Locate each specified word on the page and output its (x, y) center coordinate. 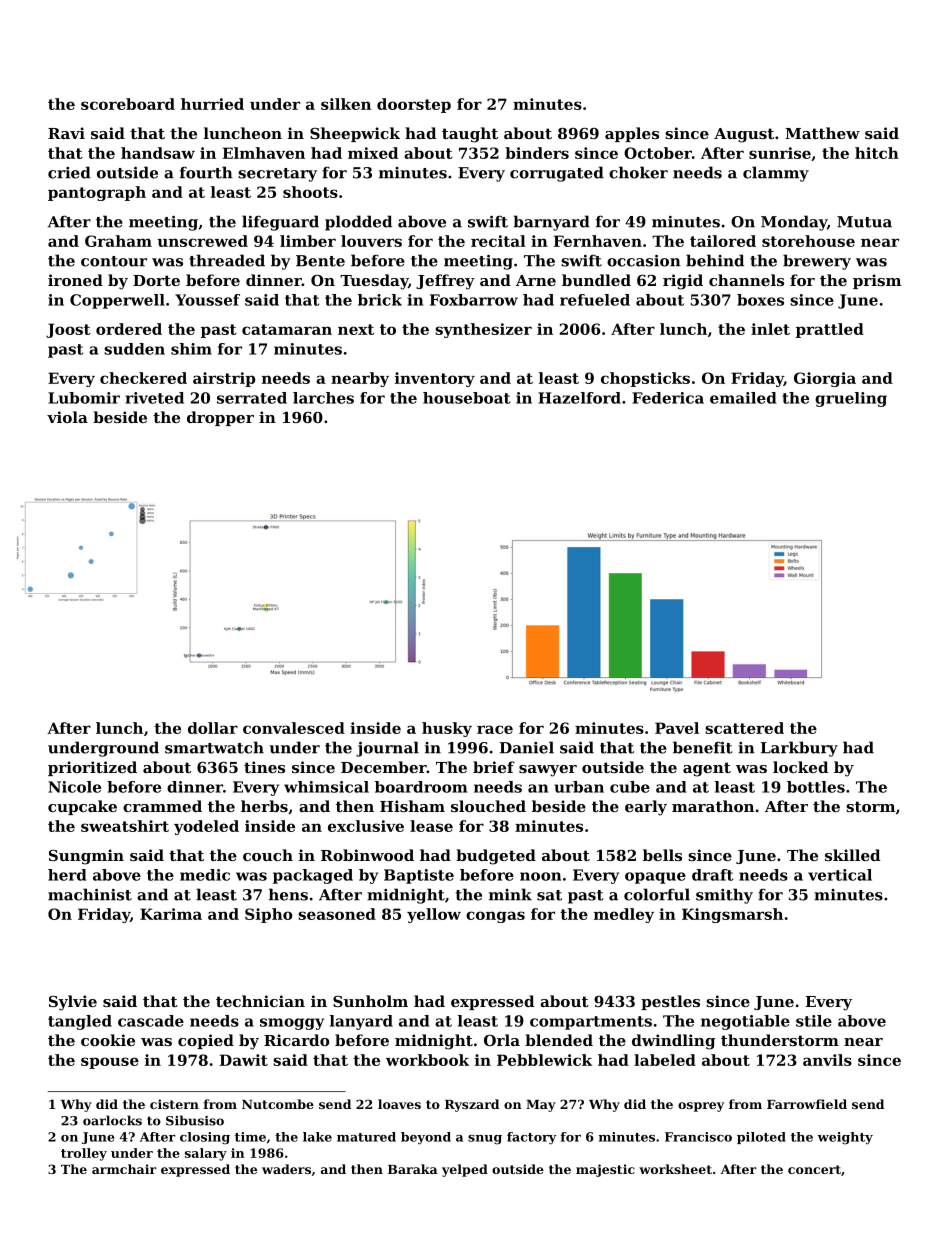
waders (286, 1169)
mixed (373, 153)
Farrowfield (807, 1104)
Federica (668, 398)
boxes (760, 300)
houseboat (466, 398)
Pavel (677, 728)
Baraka (413, 1169)
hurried (212, 104)
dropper (220, 418)
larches (323, 398)
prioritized (92, 768)
